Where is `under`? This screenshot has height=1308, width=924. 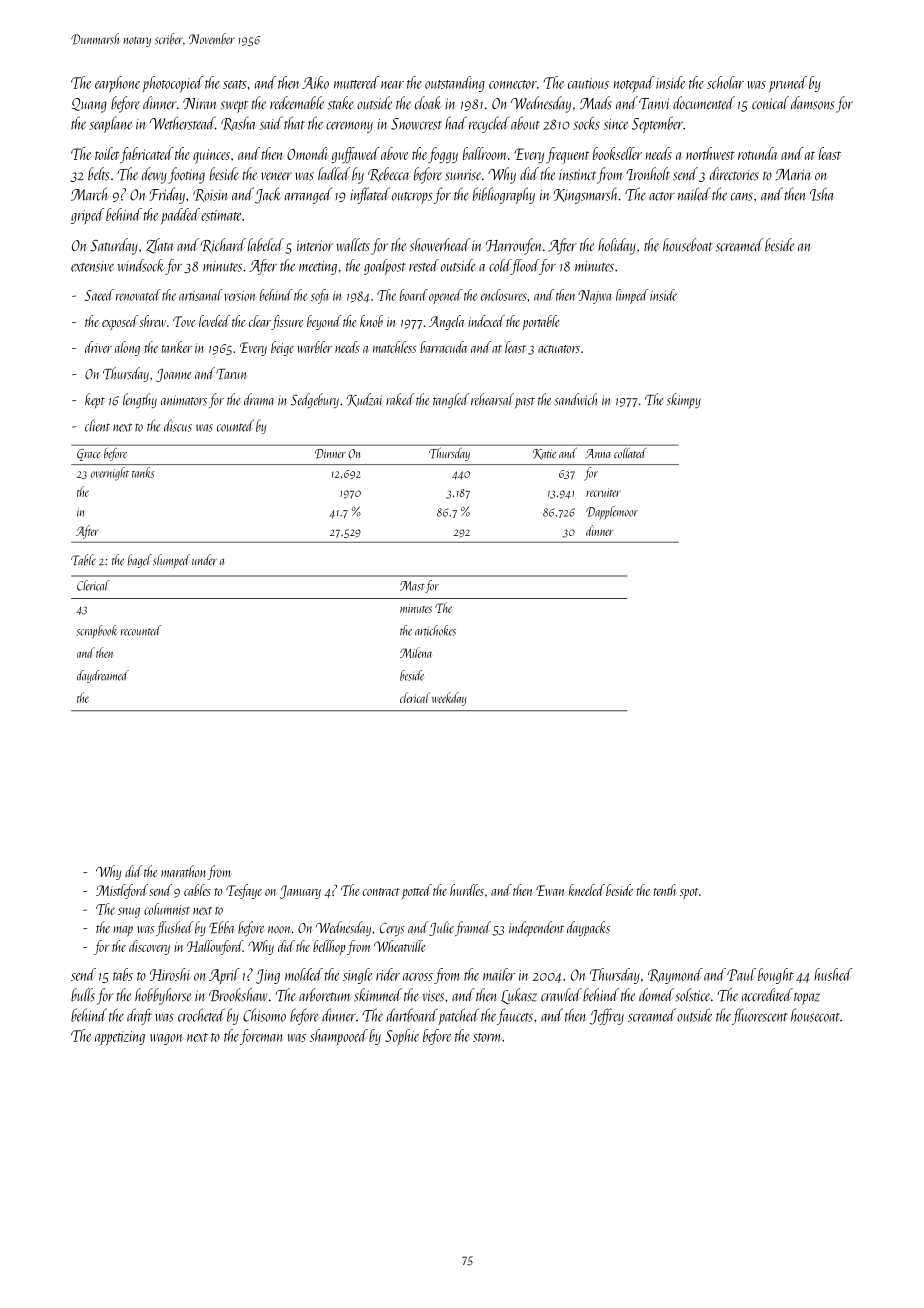
under is located at coordinates (204, 559).
